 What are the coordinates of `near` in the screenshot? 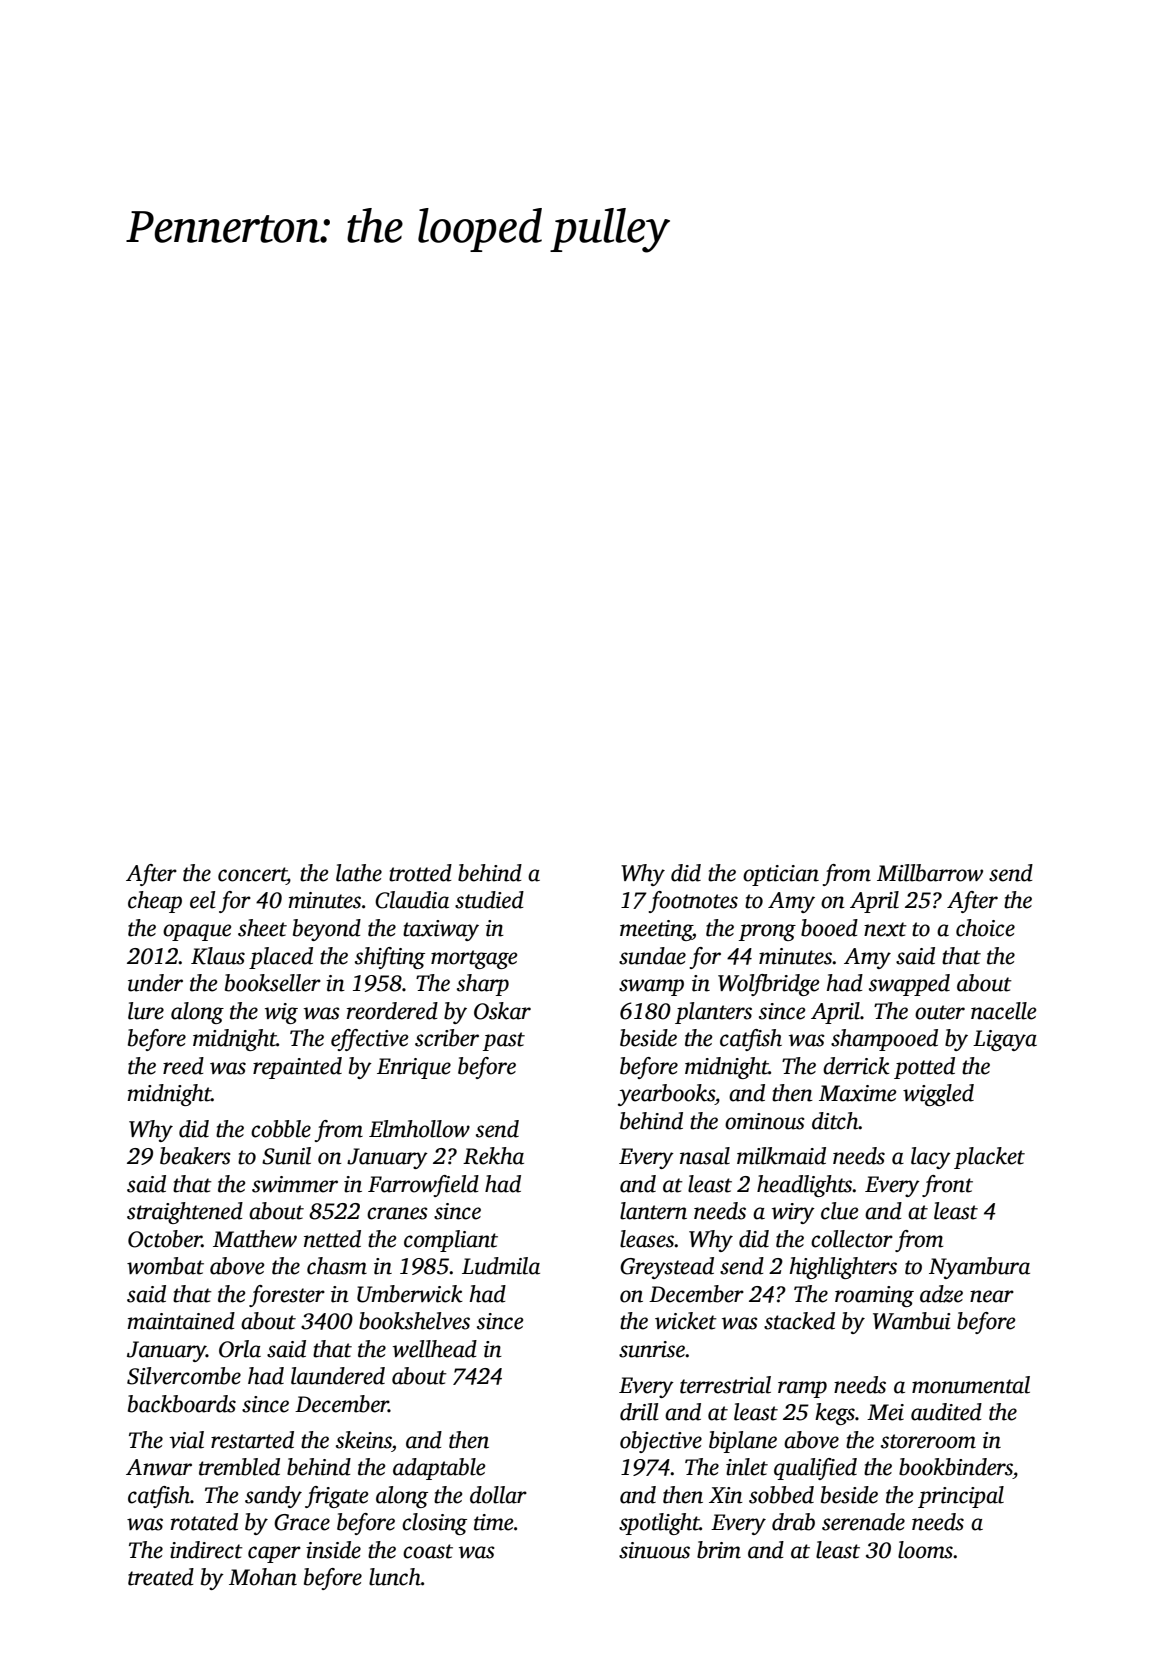 It's located at (992, 1296).
